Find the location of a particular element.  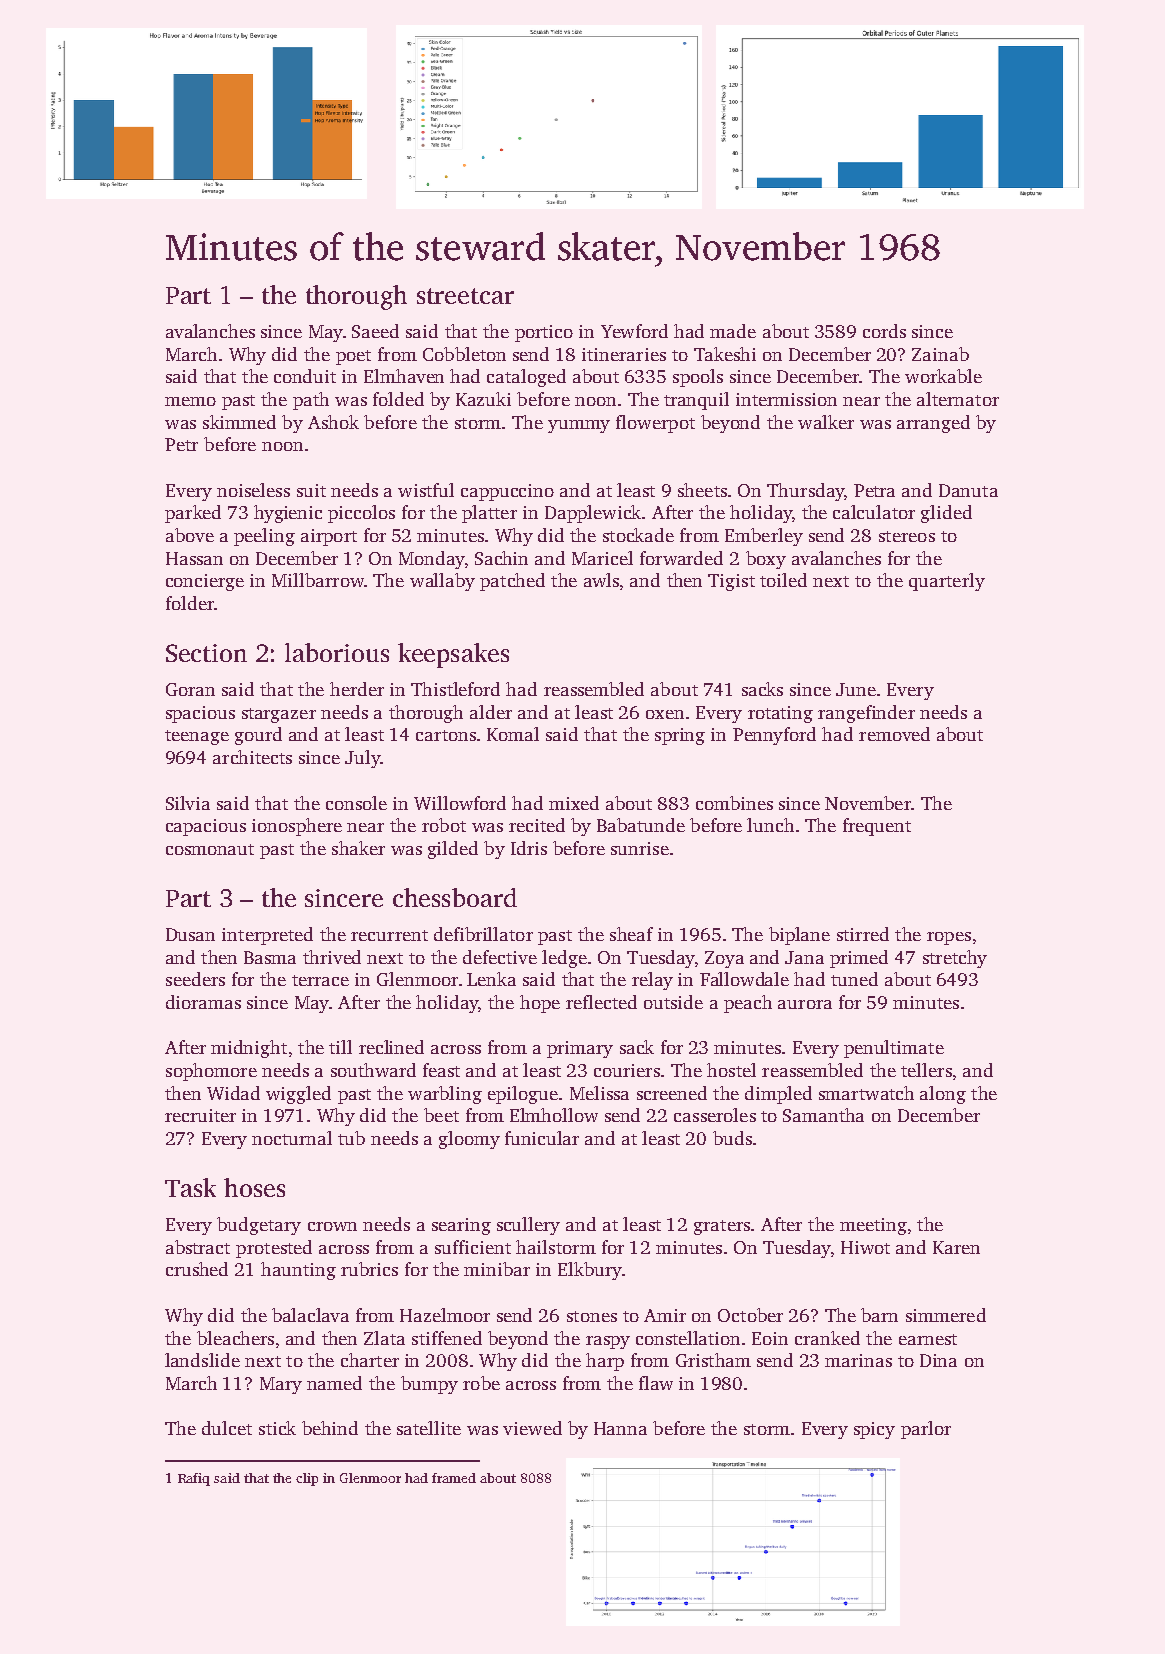

thrived is located at coordinates (332, 957).
